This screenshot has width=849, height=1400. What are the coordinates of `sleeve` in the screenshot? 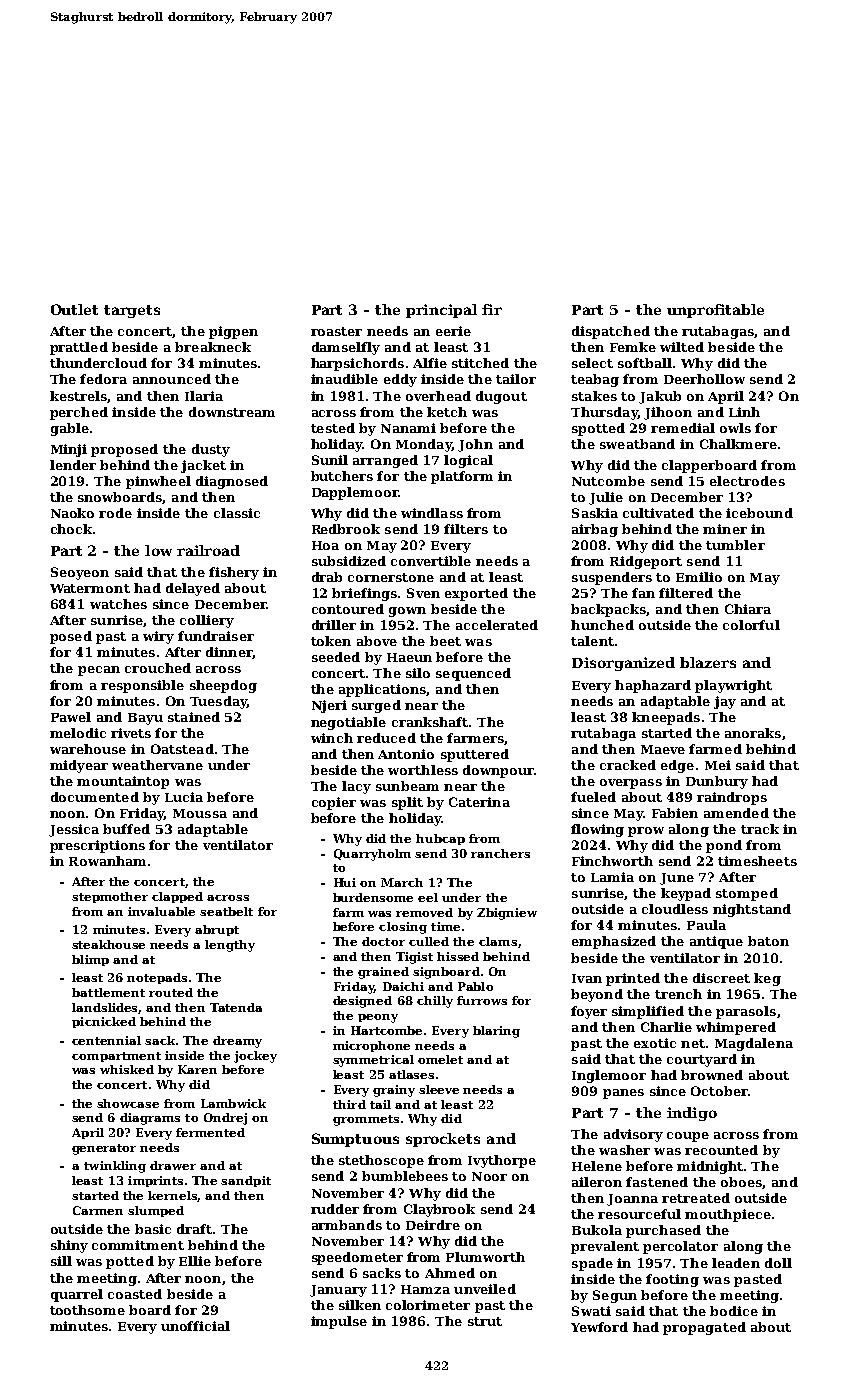 It's located at (439, 1089).
